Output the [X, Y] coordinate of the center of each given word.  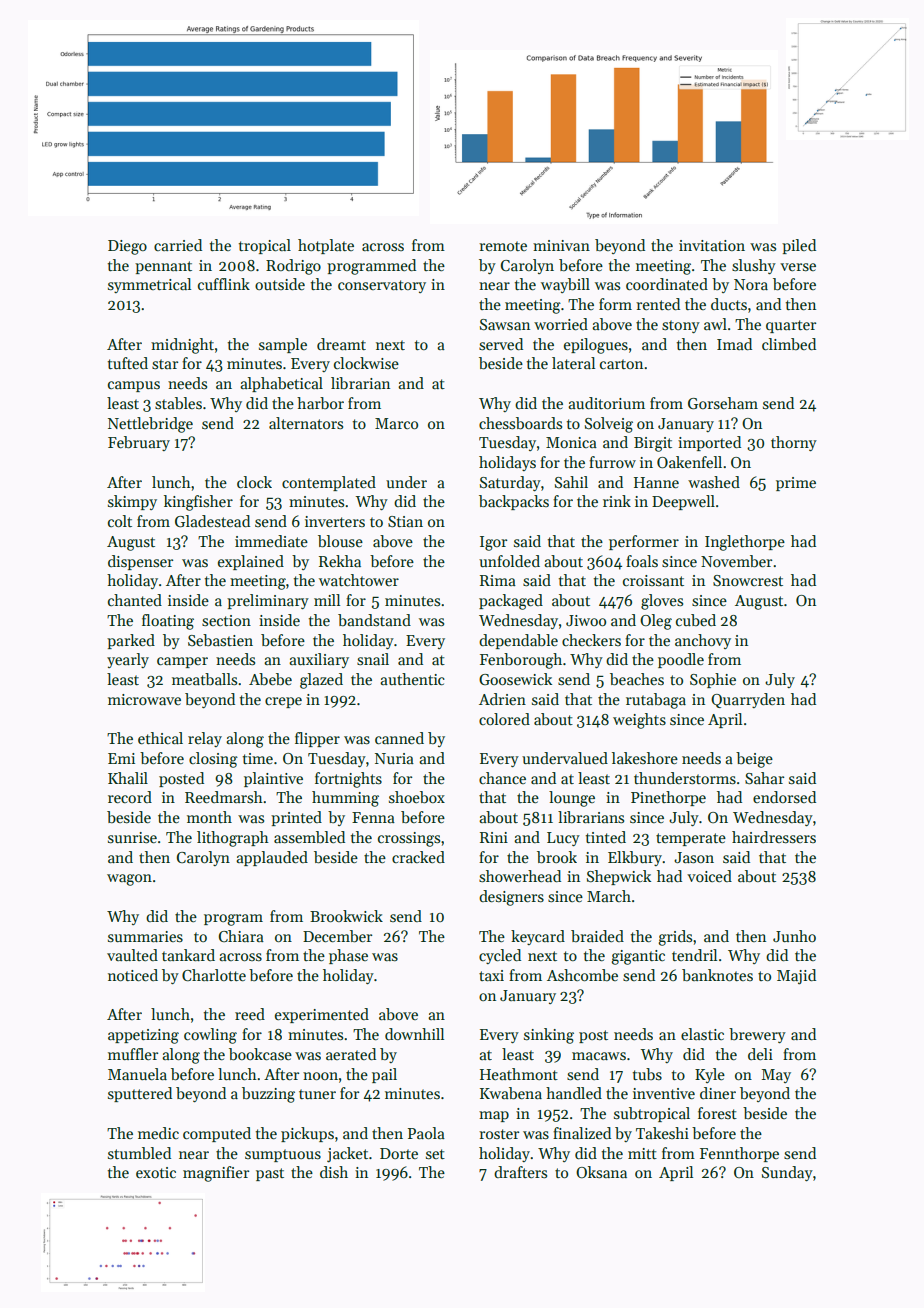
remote [503, 246]
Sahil [571, 482]
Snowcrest [748, 580]
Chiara [241, 936]
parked [131, 641]
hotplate [326, 246]
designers [511, 898]
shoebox [417, 797]
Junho [794, 936]
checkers [591, 640]
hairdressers [774, 837]
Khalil [128, 778]
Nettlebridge [150, 425]
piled [799, 246]
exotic [156, 1172]
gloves [662, 602]
